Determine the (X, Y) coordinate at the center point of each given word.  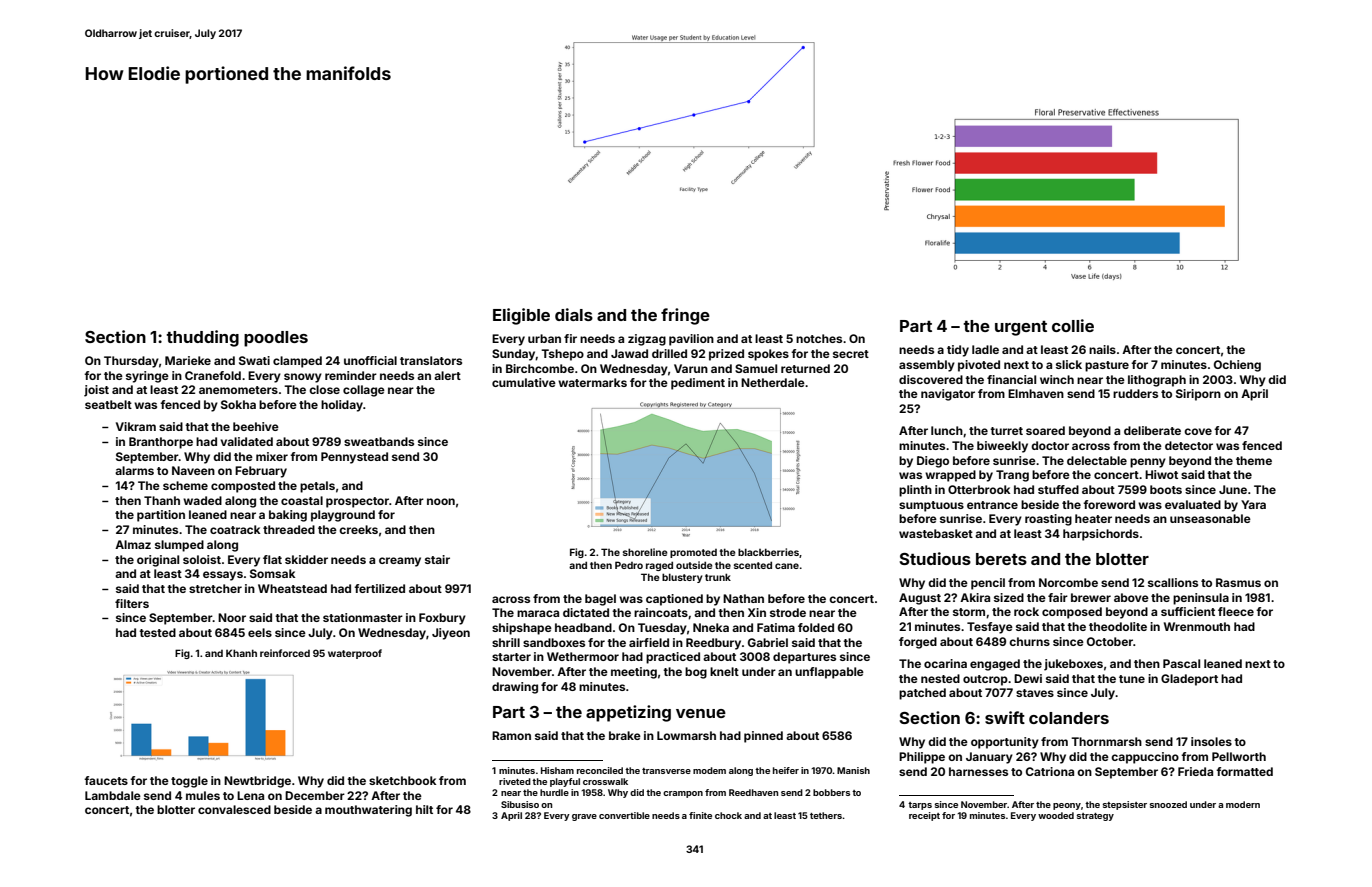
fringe (685, 316)
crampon (683, 794)
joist (96, 391)
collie (1073, 325)
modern (1243, 804)
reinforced (285, 653)
